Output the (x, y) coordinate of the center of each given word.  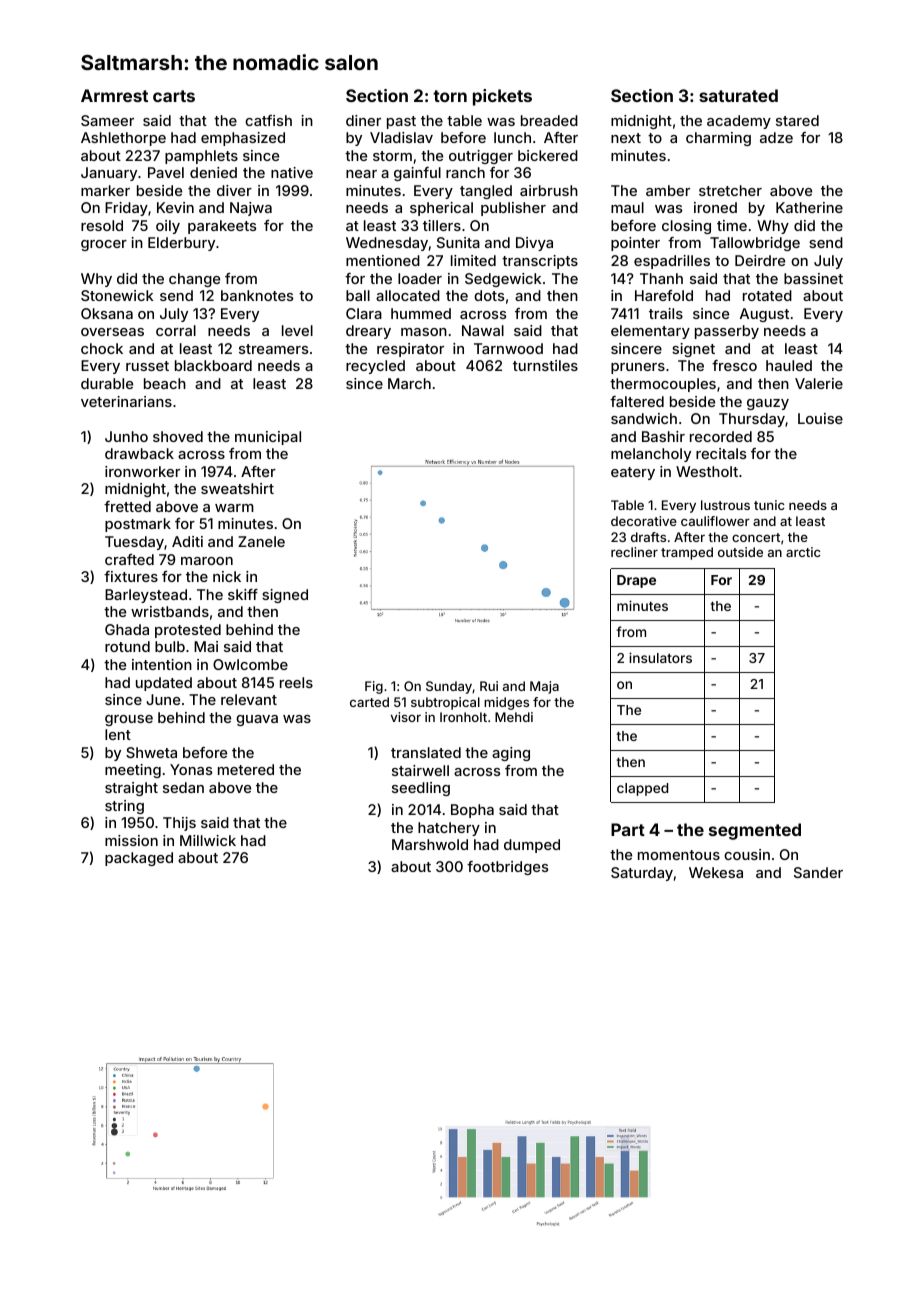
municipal (268, 438)
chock (102, 348)
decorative (644, 521)
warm (234, 508)
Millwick (208, 840)
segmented (755, 831)
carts (174, 96)
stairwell (420, 770)
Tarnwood (508, 348)
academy (739, 122)
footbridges (507, 868)
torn (450, 96)
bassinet (813, 278)
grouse (129, 720)
